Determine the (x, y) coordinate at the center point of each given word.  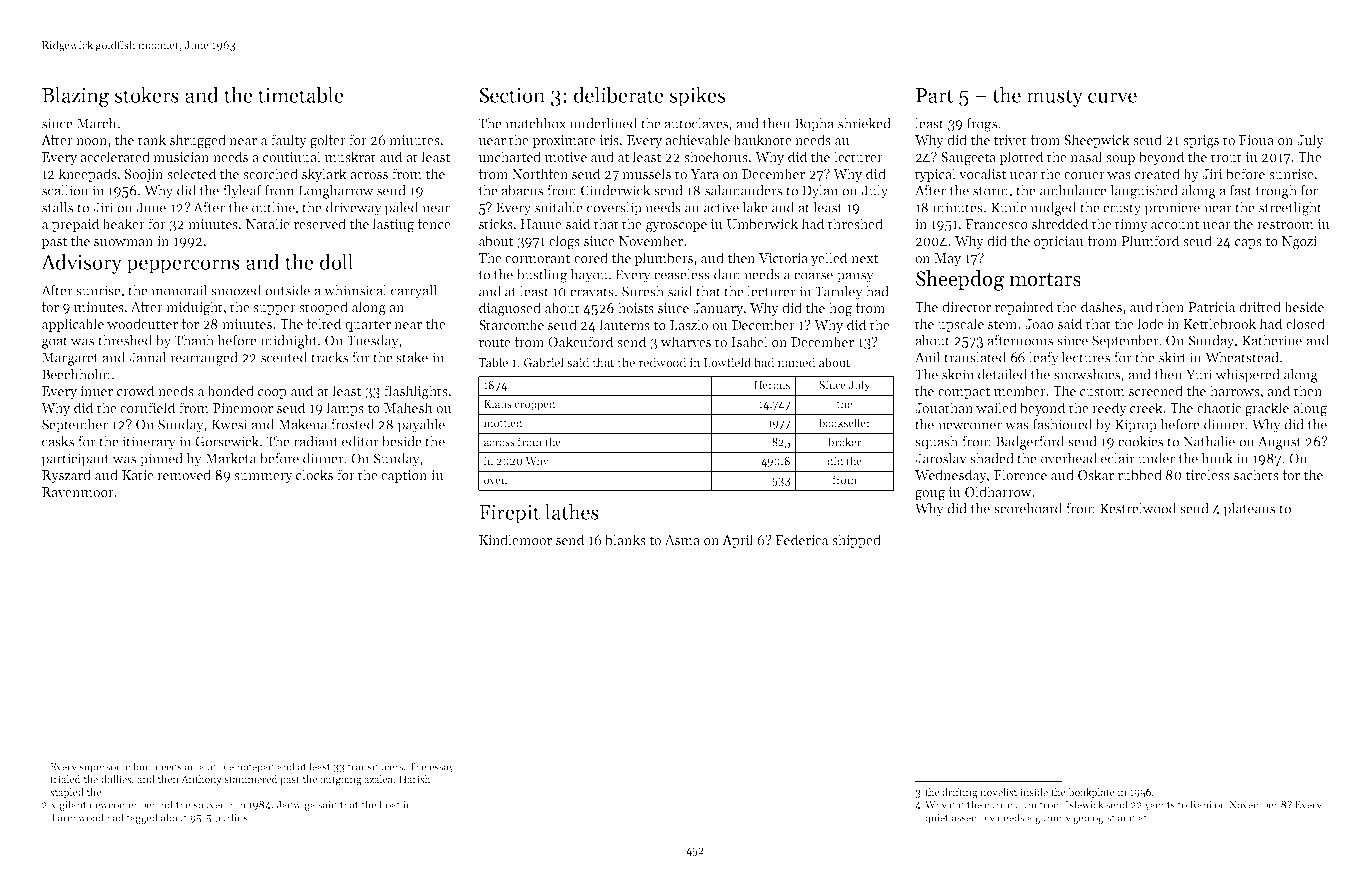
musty (1055, 98)
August (1279, 443)
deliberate (619, 94)
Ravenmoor (78, 492)
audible (216, 766)
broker (844, 441)
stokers (146, 94)
